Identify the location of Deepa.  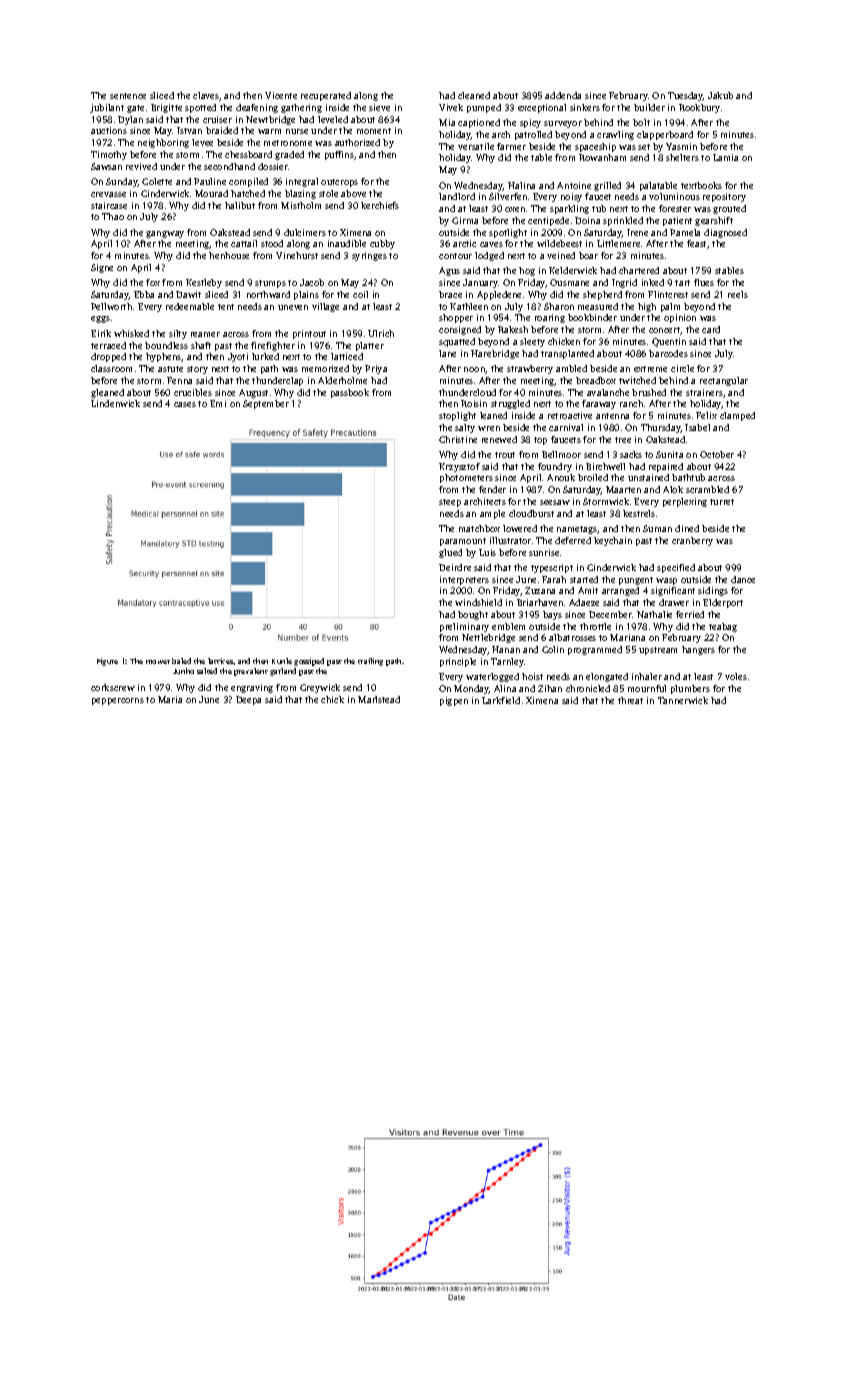
(248, 700).
